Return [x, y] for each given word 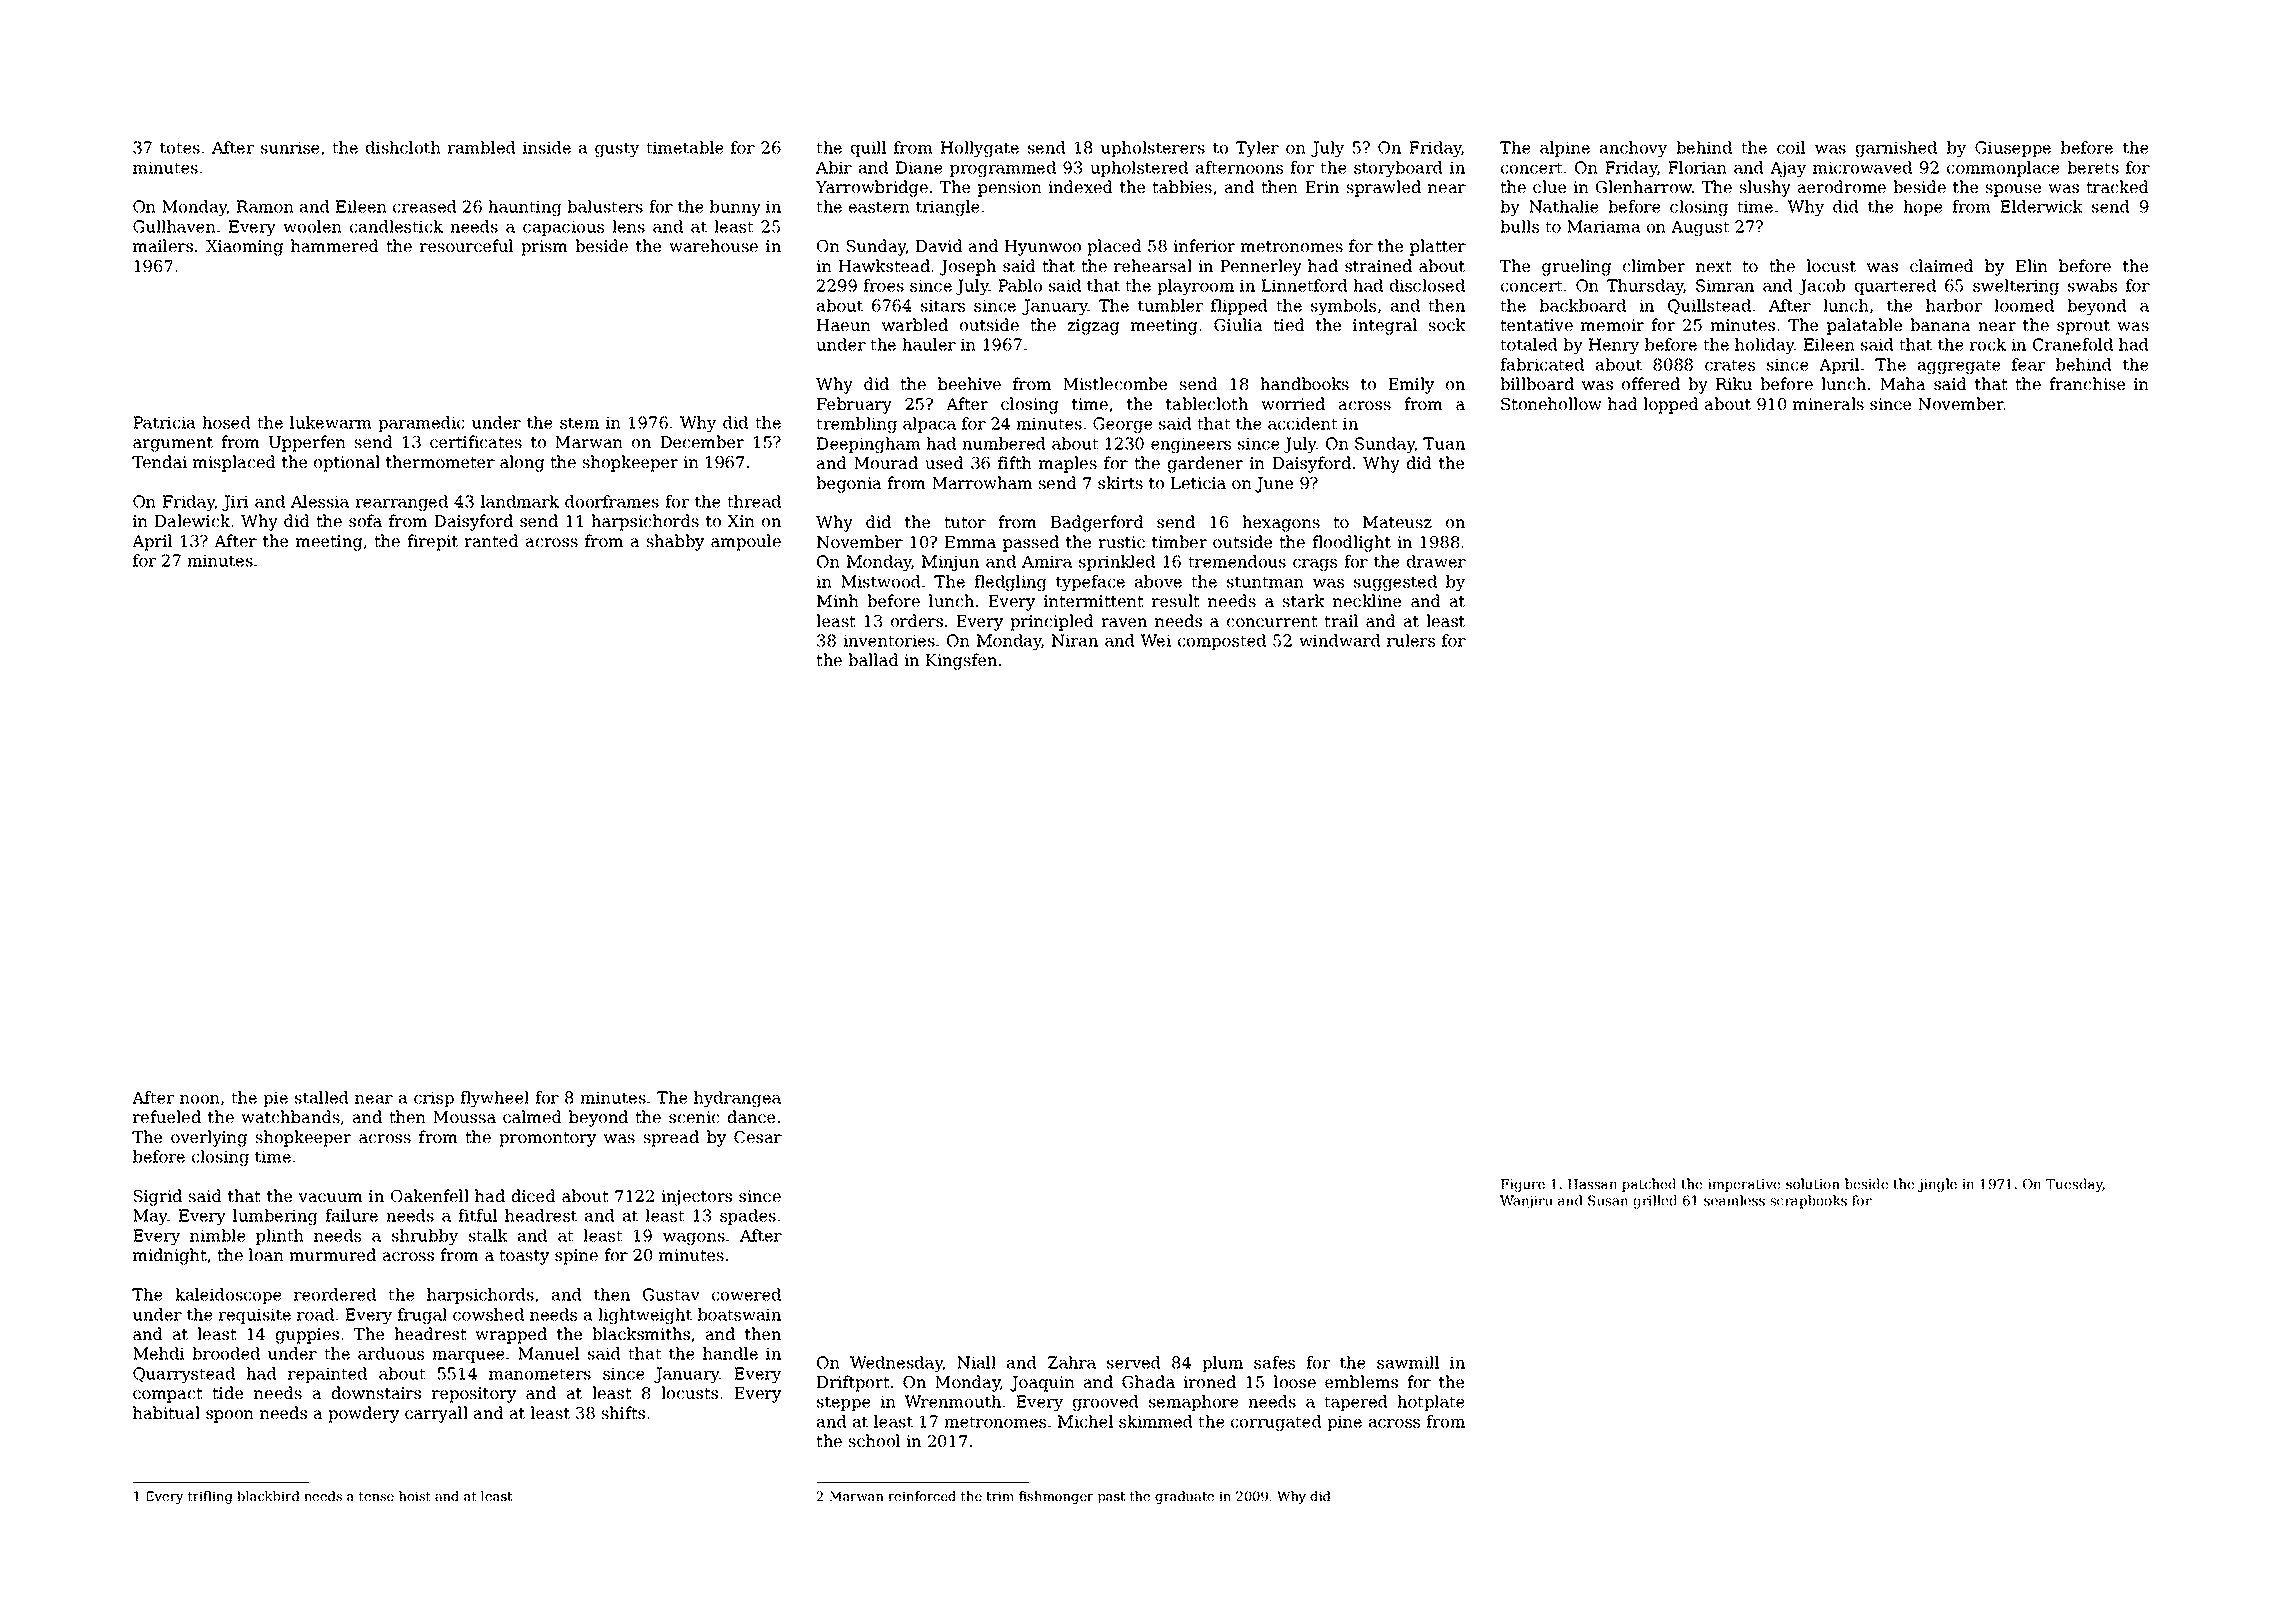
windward [1340, 640]
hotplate [1431, 1403]
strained [1378, 265]
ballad [873, 659]
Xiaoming [244, 248]
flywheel [494, 1099]
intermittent [1094, 601]
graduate [1184, 1497]
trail [1341, 620]
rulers [1411, 640]
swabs [2092, 285]
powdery [363, 1414]
